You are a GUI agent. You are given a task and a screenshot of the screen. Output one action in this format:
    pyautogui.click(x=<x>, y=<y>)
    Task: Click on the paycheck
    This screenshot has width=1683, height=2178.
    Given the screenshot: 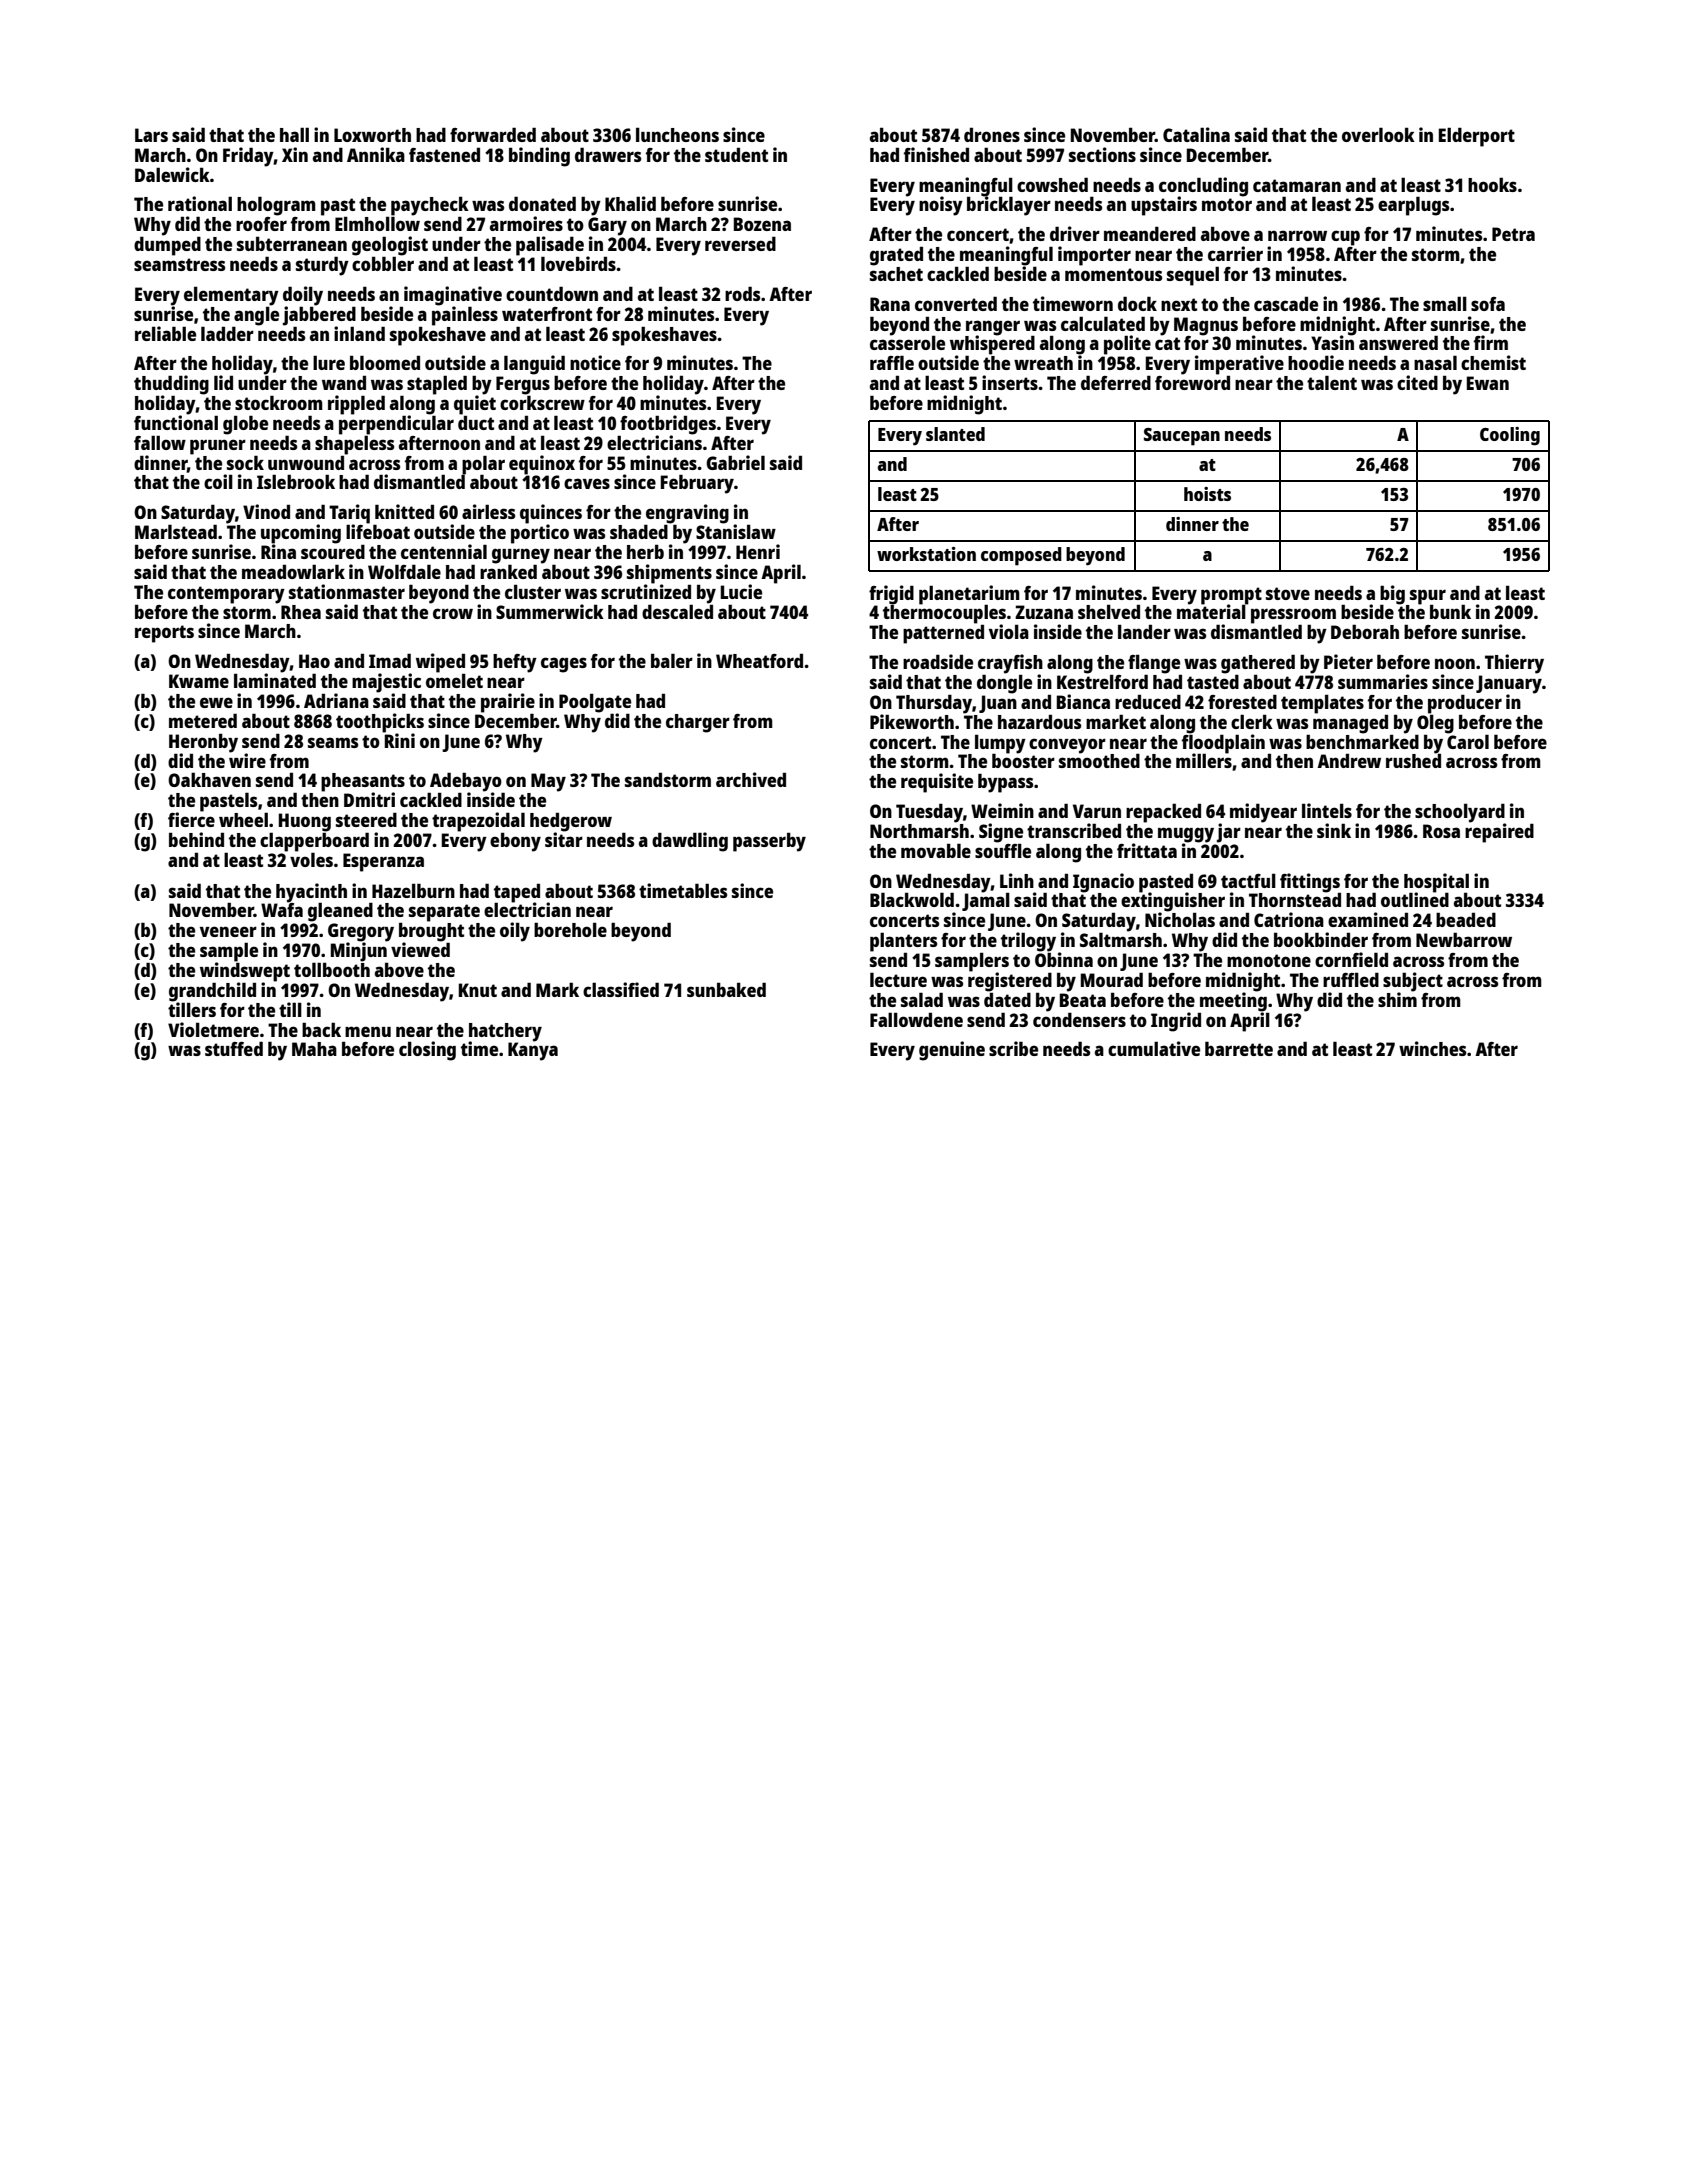 What is the action you would take?
    pyautogui.click(x=430, y=206)
